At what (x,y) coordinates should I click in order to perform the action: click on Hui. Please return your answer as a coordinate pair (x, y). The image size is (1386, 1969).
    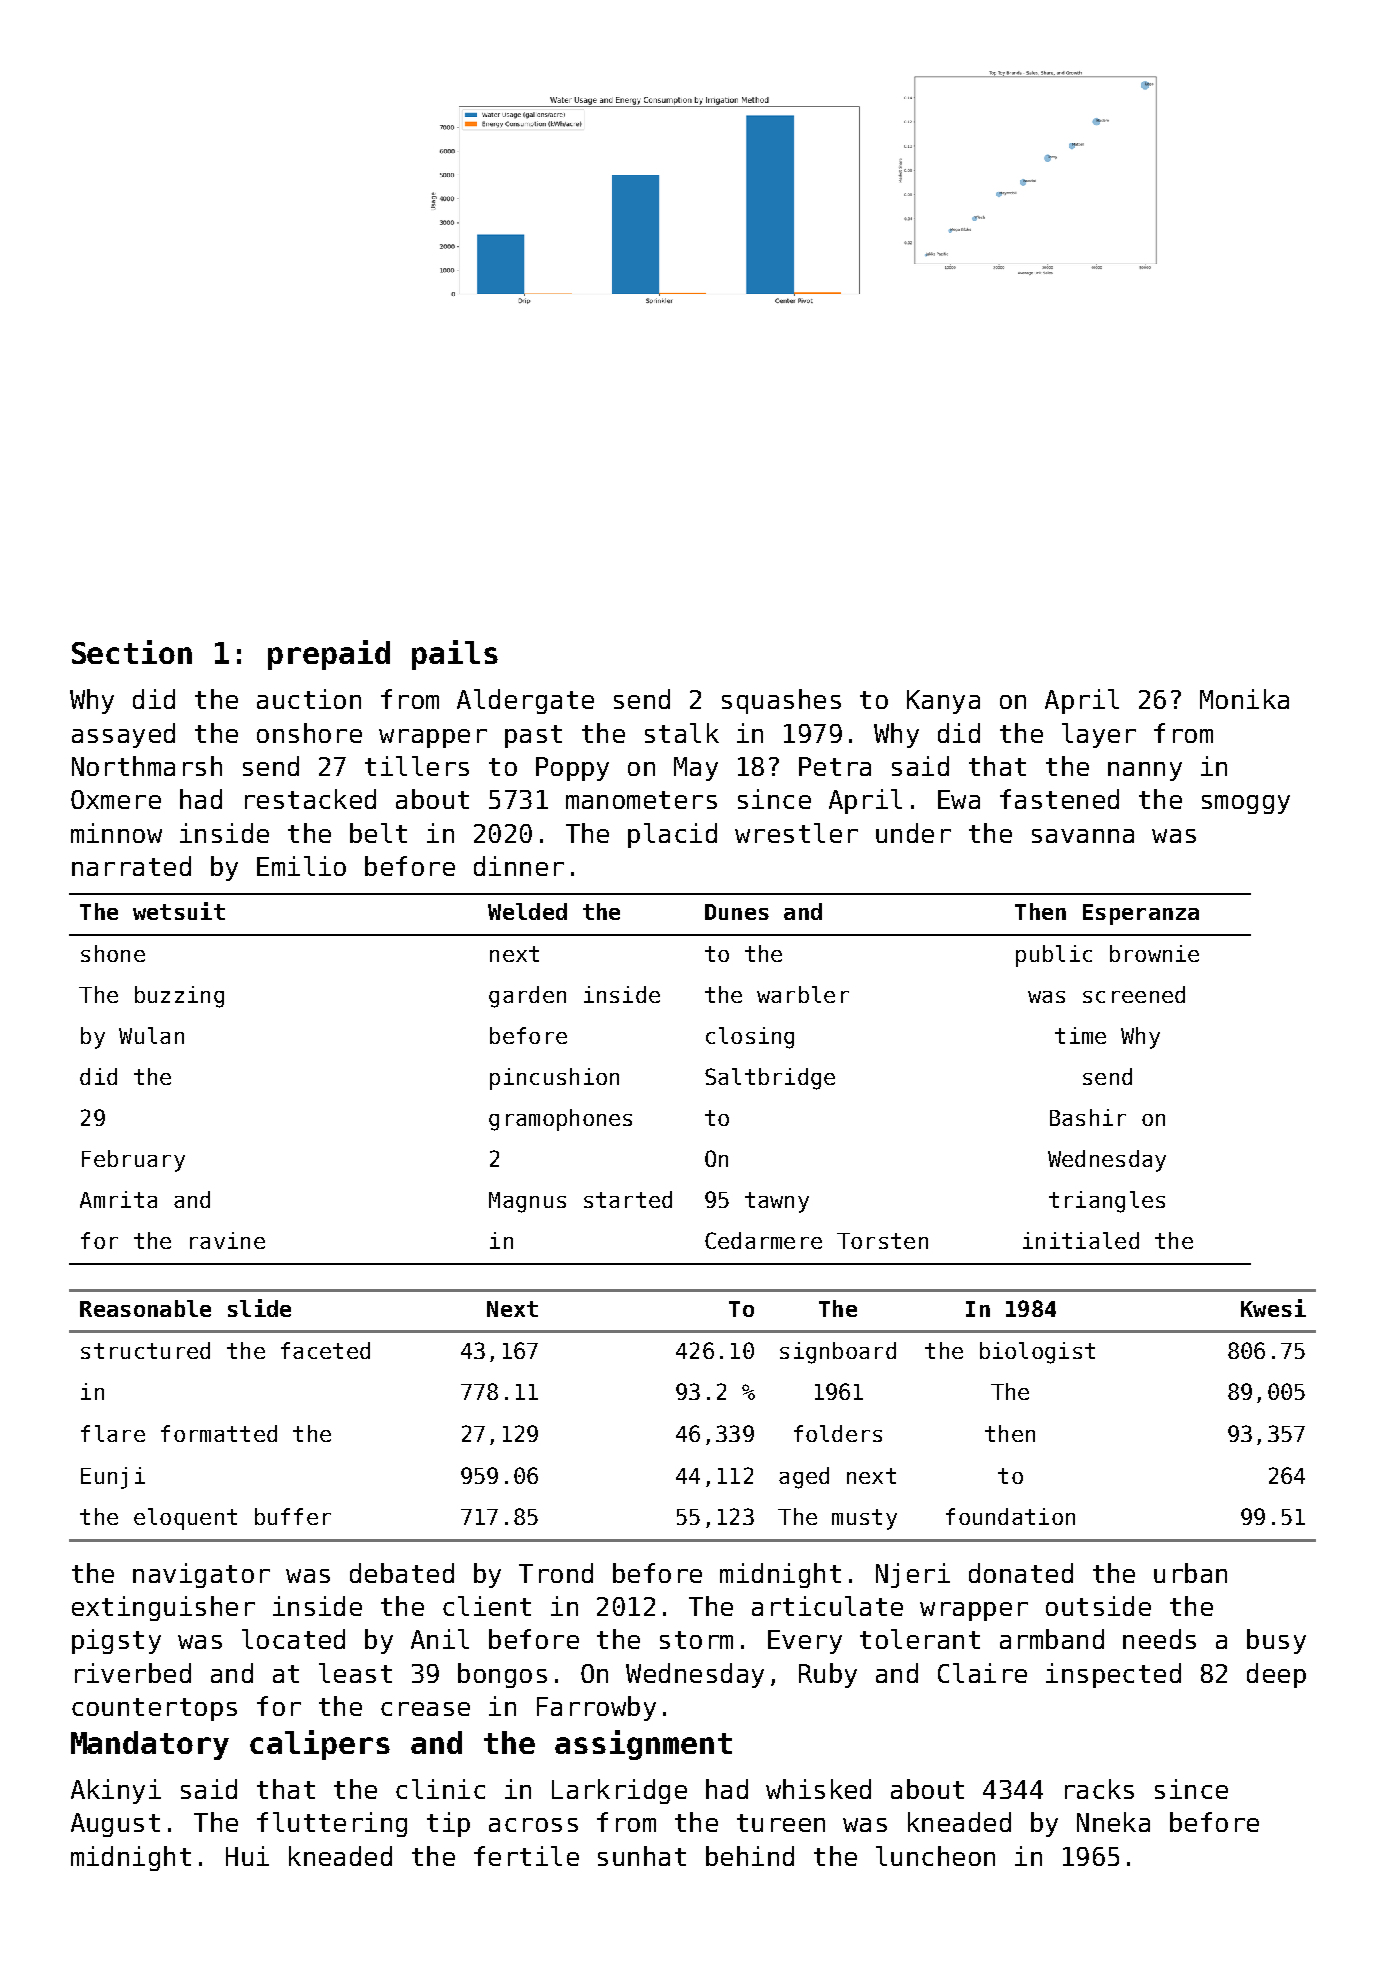
    Looking at the image, I should click on (247, 1856).
